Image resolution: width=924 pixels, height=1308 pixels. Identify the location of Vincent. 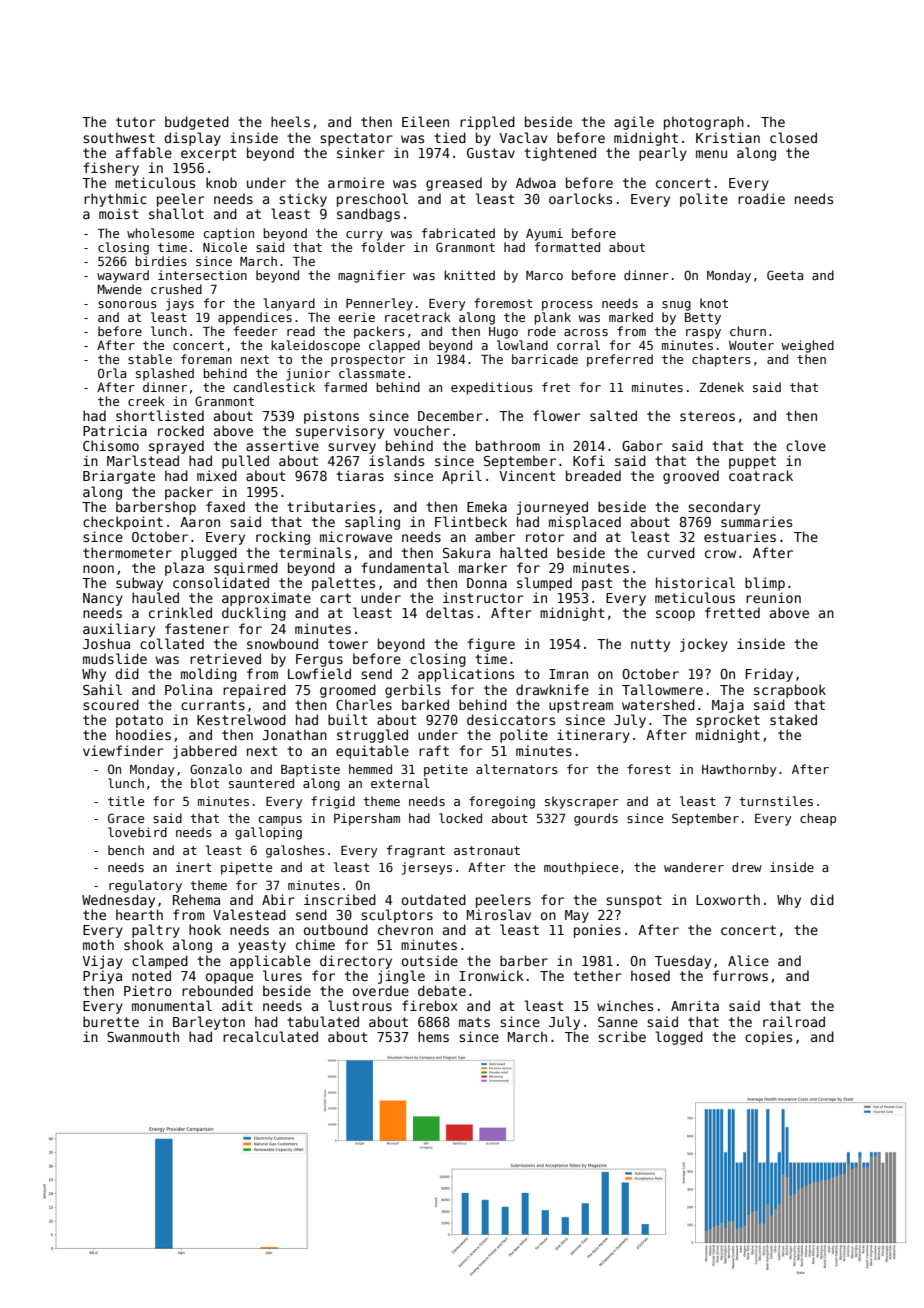
(528, 475).
